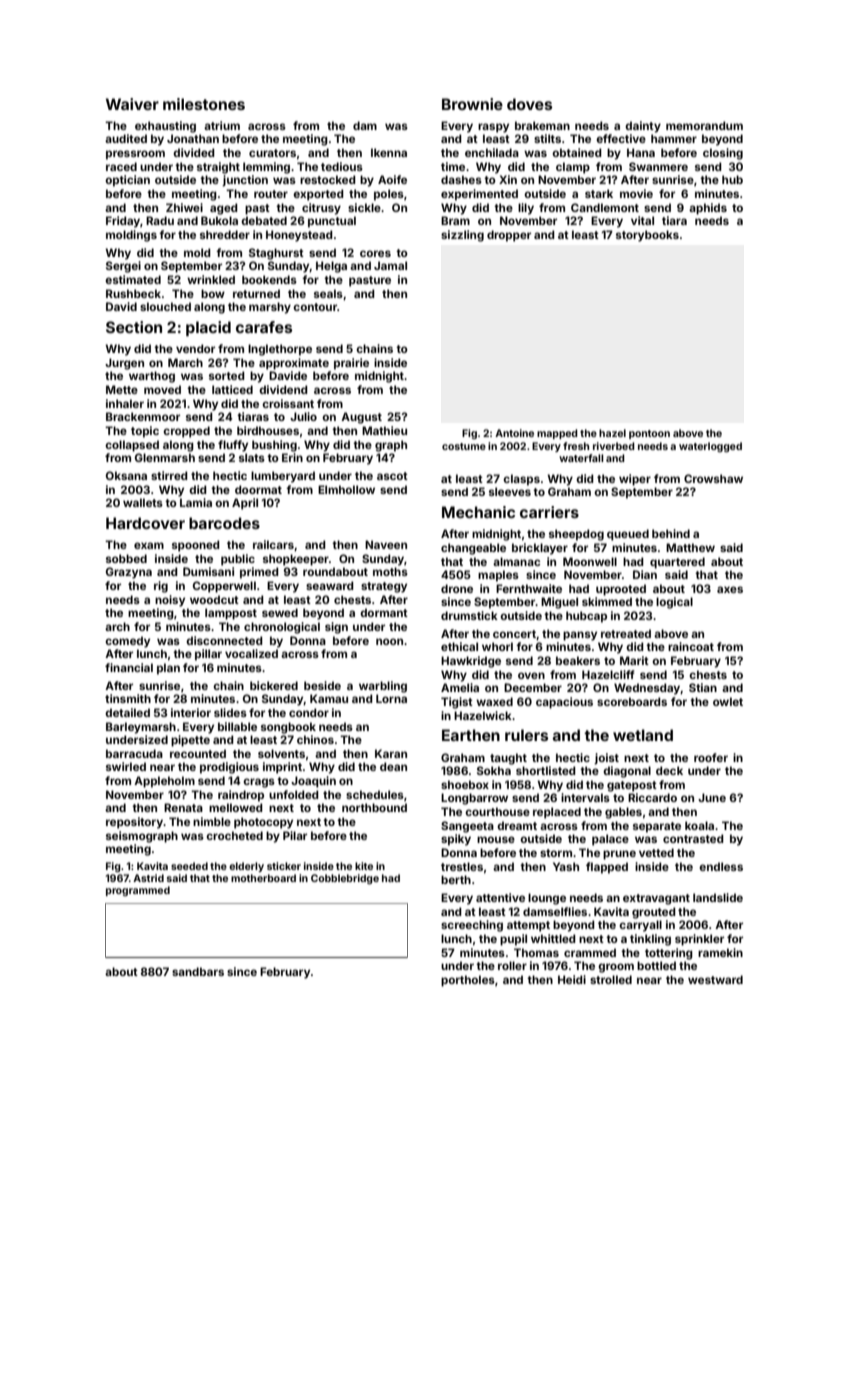  I want to click on slouched, so click(165, 306).
